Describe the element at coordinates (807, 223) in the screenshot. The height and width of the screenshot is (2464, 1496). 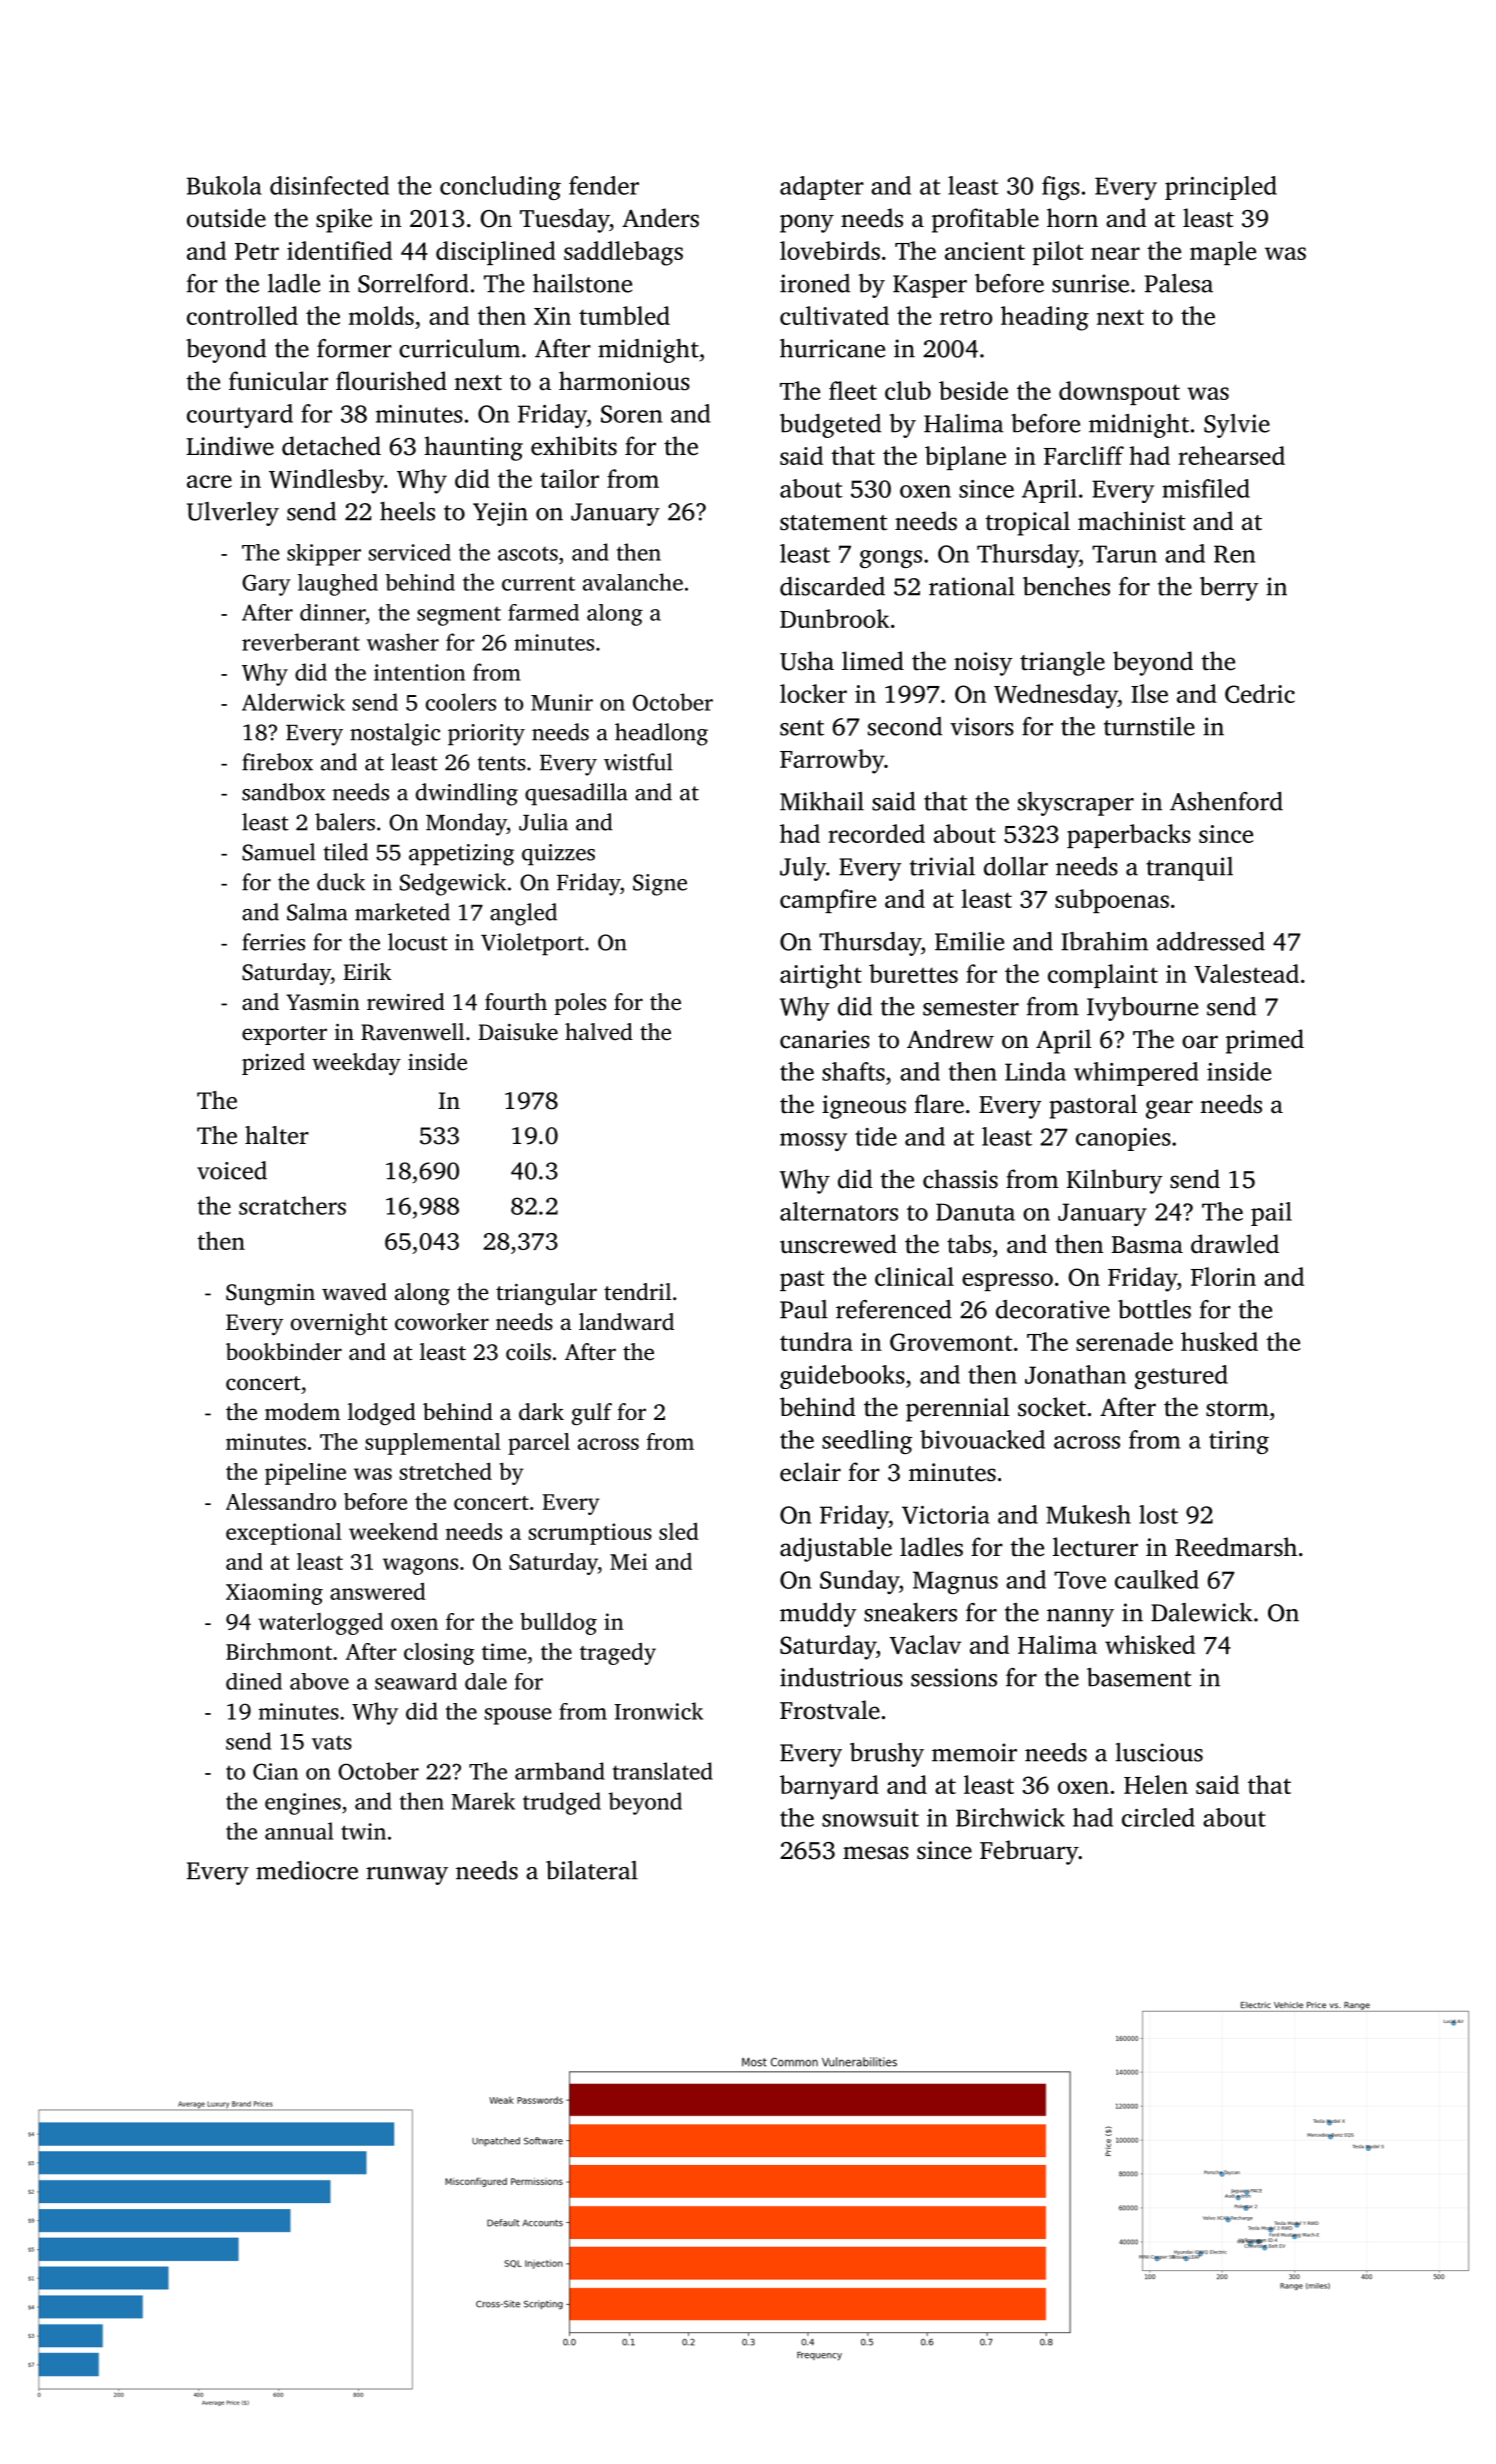
I see `pony` at that location.
